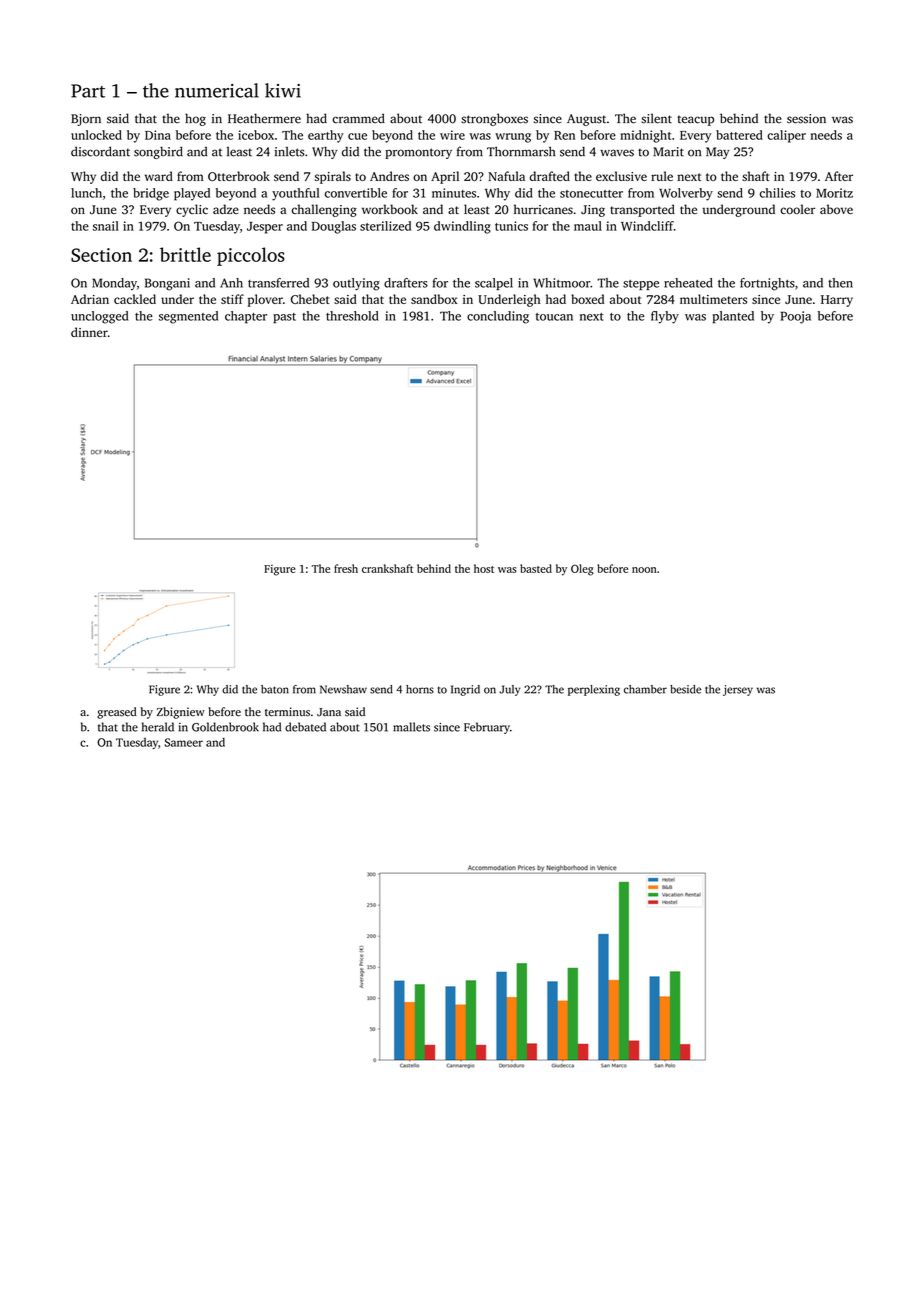 The image size is (924, 1308). Describe the element at coordinates (840, 283) in the screenshot. I see `then` at that location.
